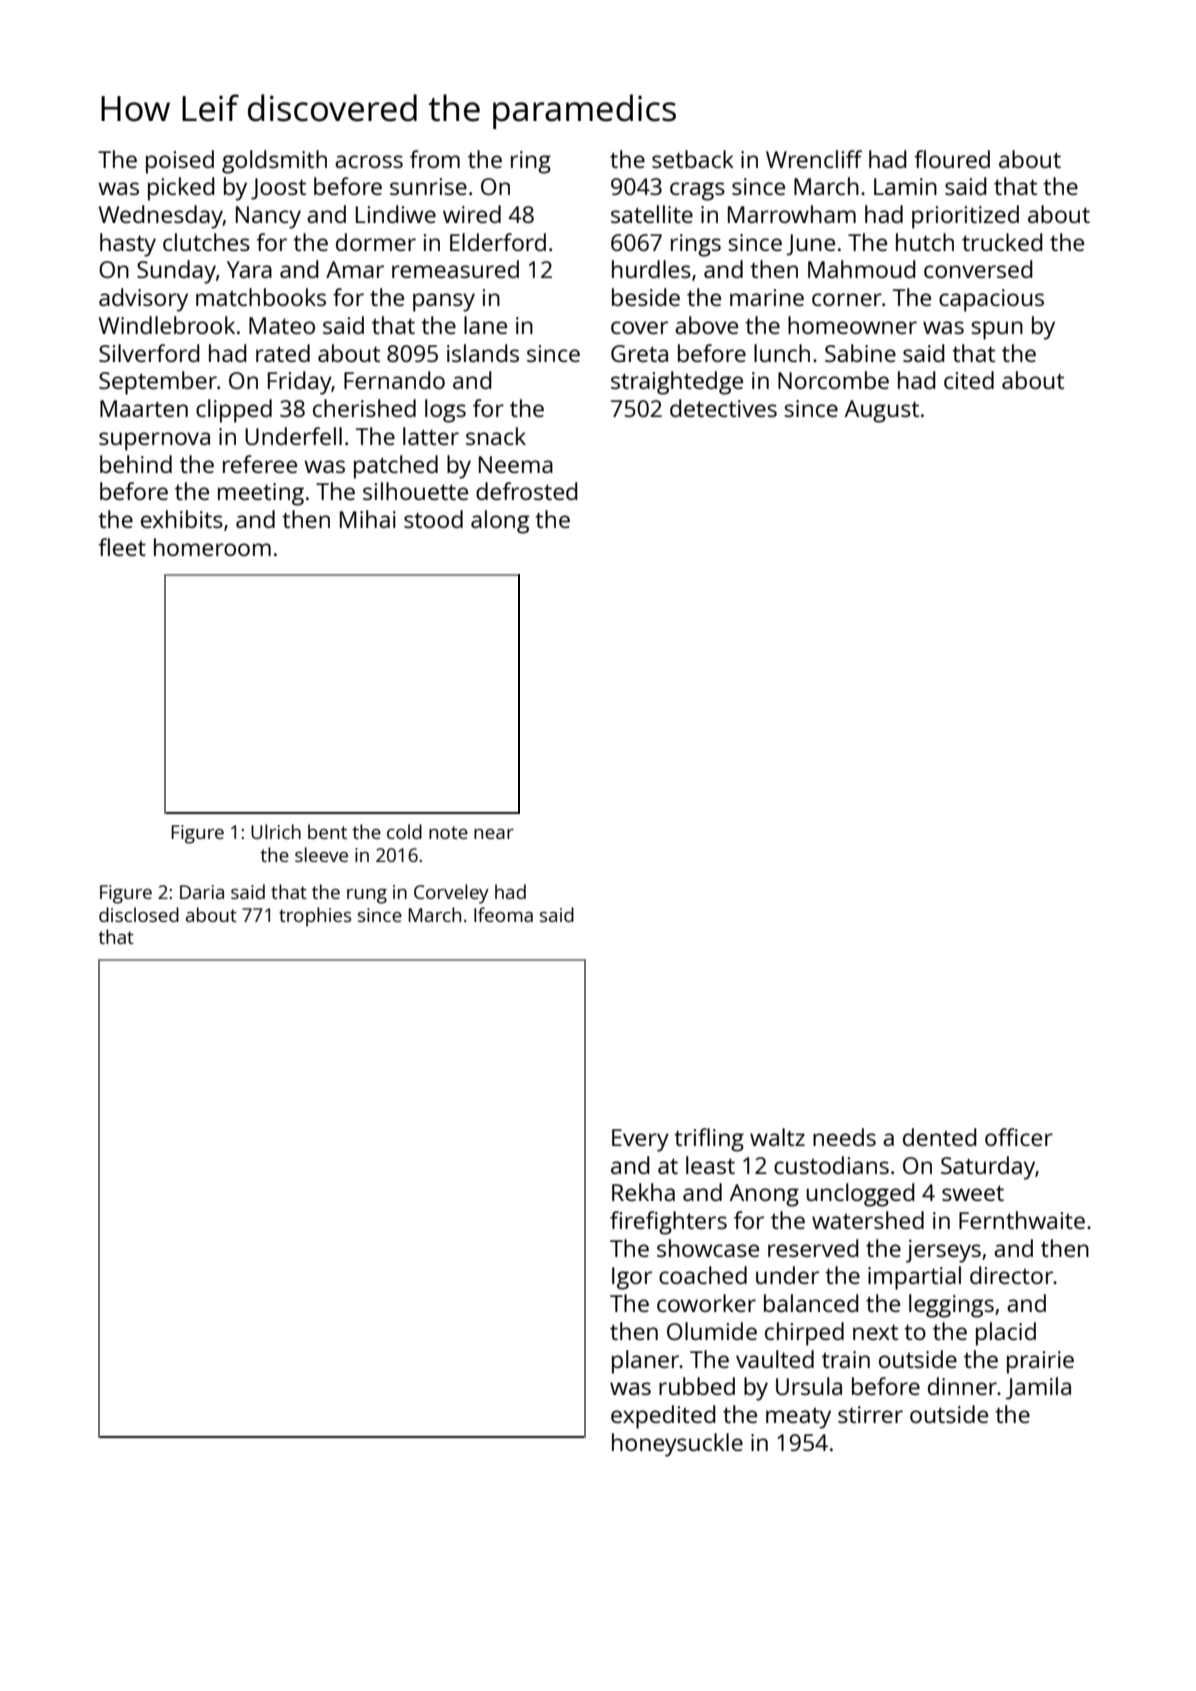 Image resolution: width=1196 pixels, height=1691 pixels. I want to click on dented, so click(940, 1137).
